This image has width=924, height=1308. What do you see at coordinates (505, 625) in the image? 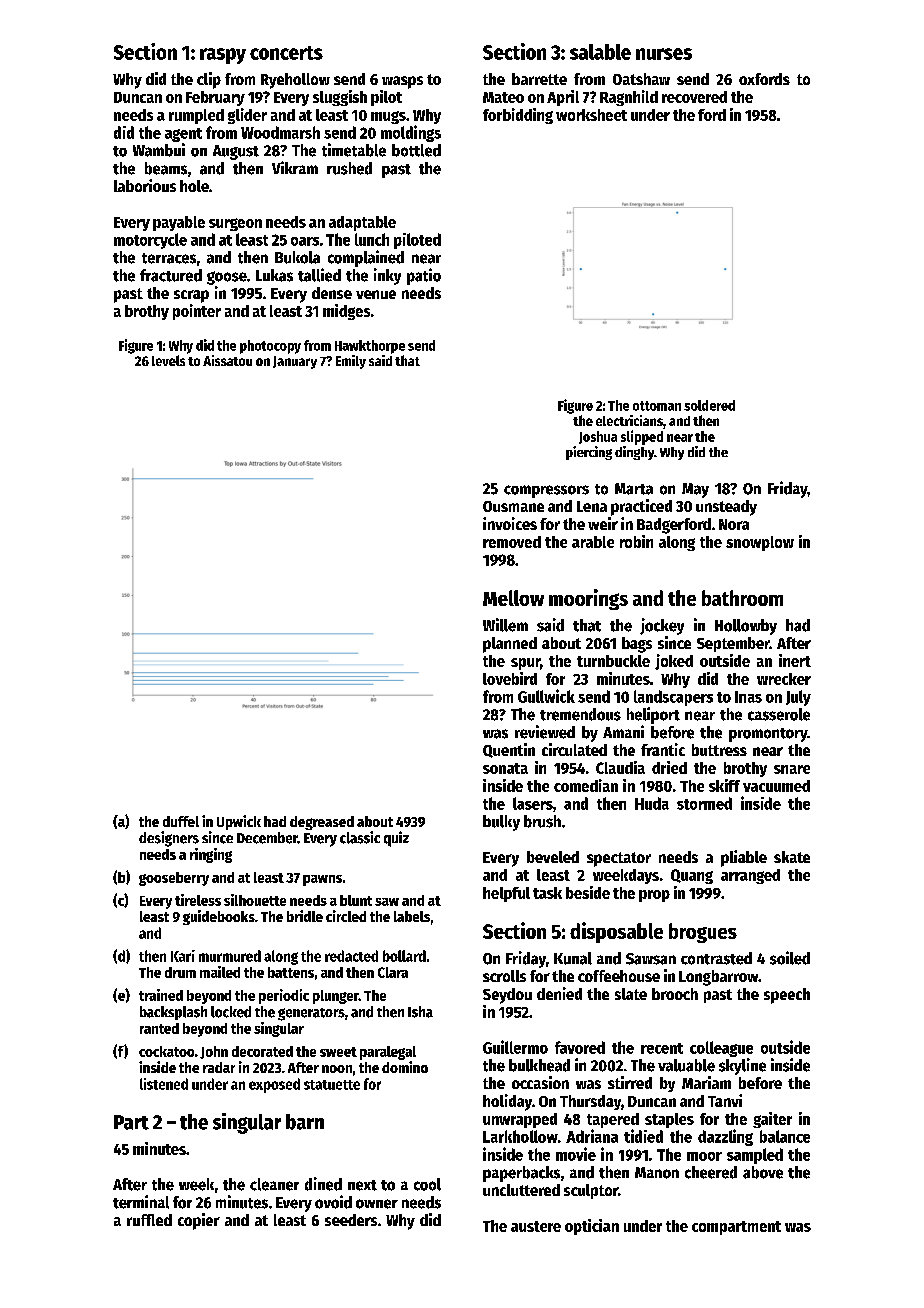
I see `Willem` at bounding box center [505, 625].
